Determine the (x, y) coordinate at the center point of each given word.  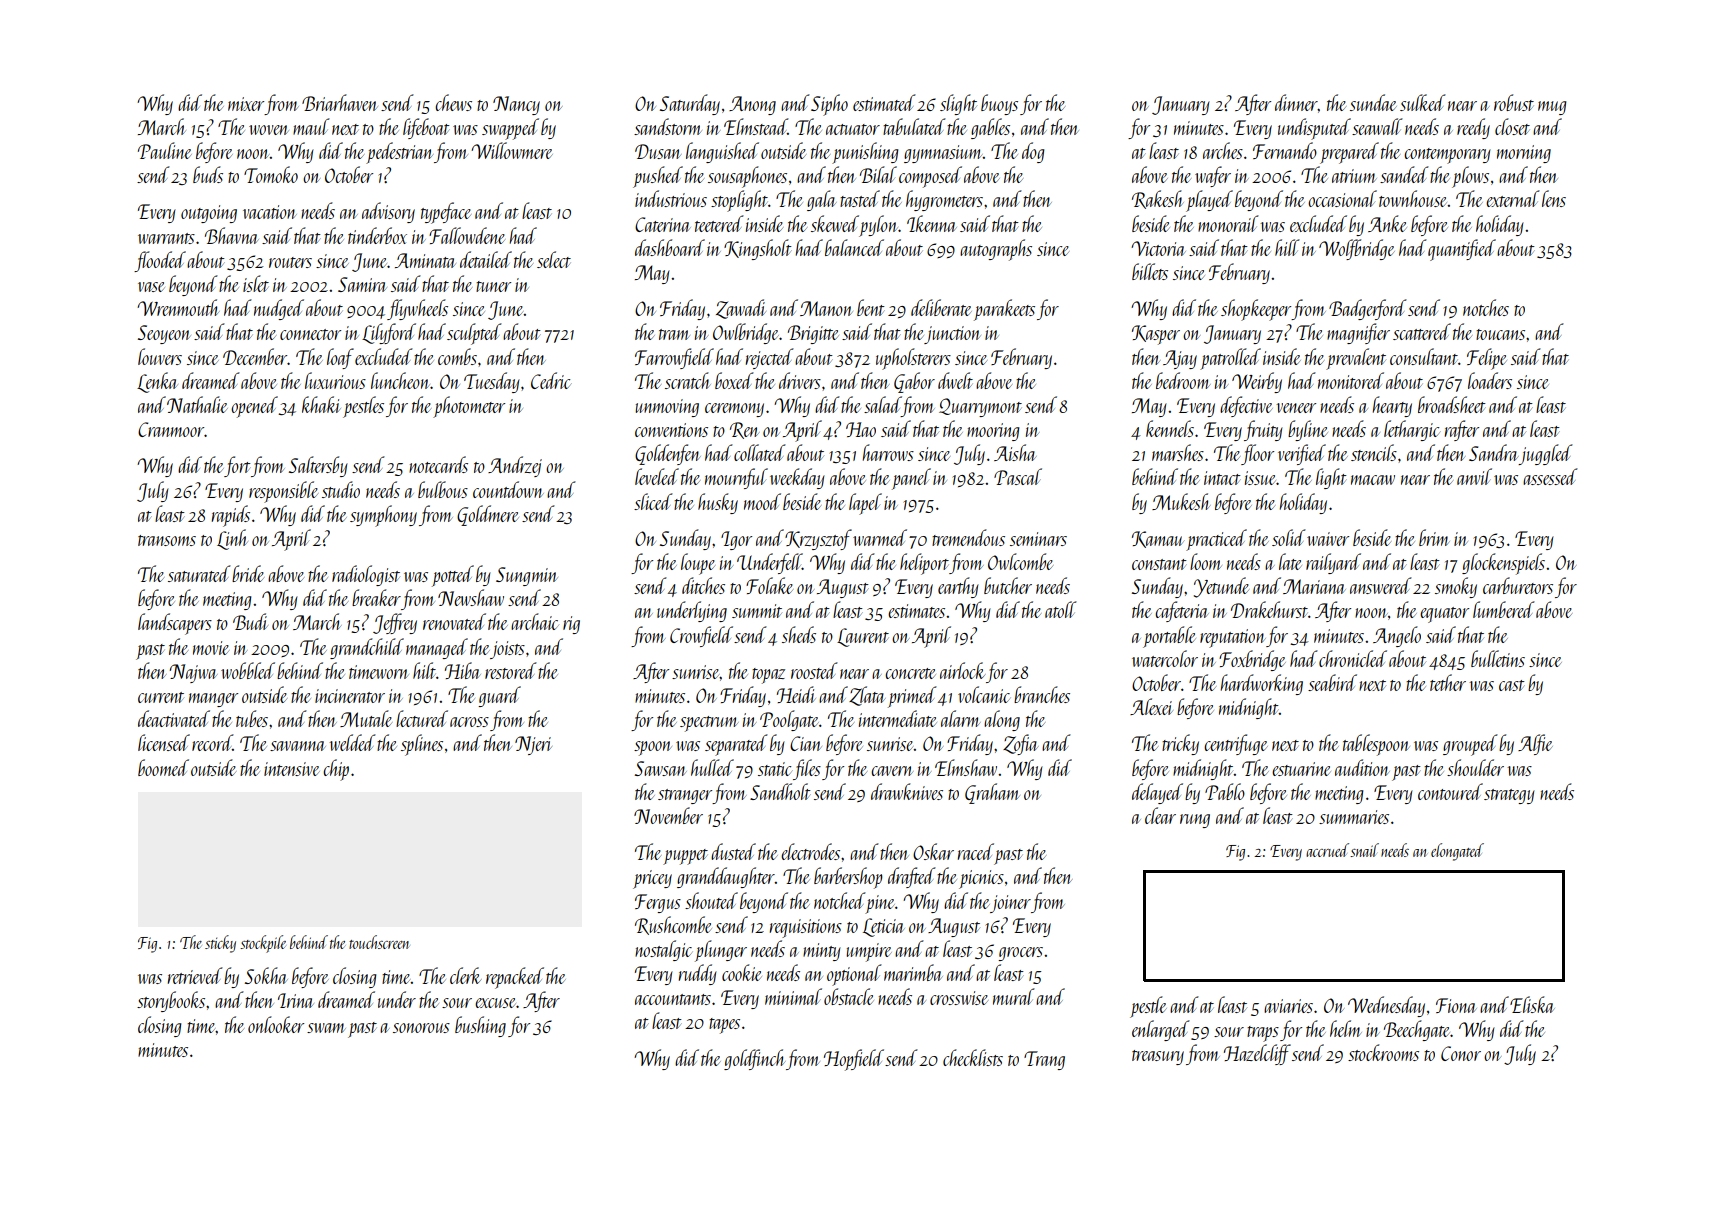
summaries (1354, 817)
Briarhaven (340, 102)
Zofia (1020, 744)
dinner (1296, 102)
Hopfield (854, 1060)
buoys (999, 104)
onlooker (276, 1024)
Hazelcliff (1257, 1054)
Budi (250, 621)
